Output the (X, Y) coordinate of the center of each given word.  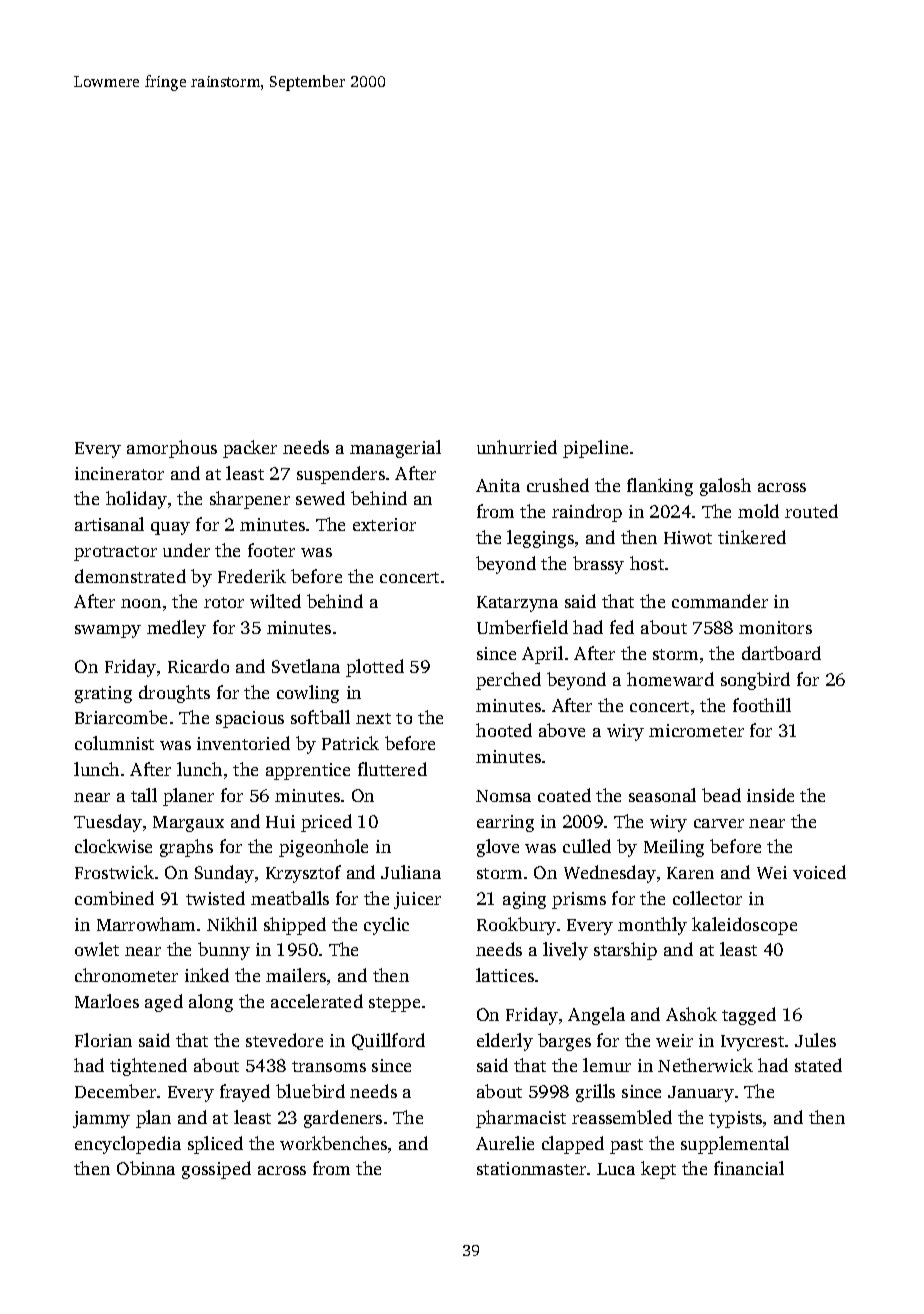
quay (170, 528)
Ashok (691, 1014)
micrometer (696, 730)
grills (595, 1093)
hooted (504, 730)
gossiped (216, 1170)
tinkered (752, 537)
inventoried (243, 743)
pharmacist (521, 1119)
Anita (498, 485)
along (211, 1003)
